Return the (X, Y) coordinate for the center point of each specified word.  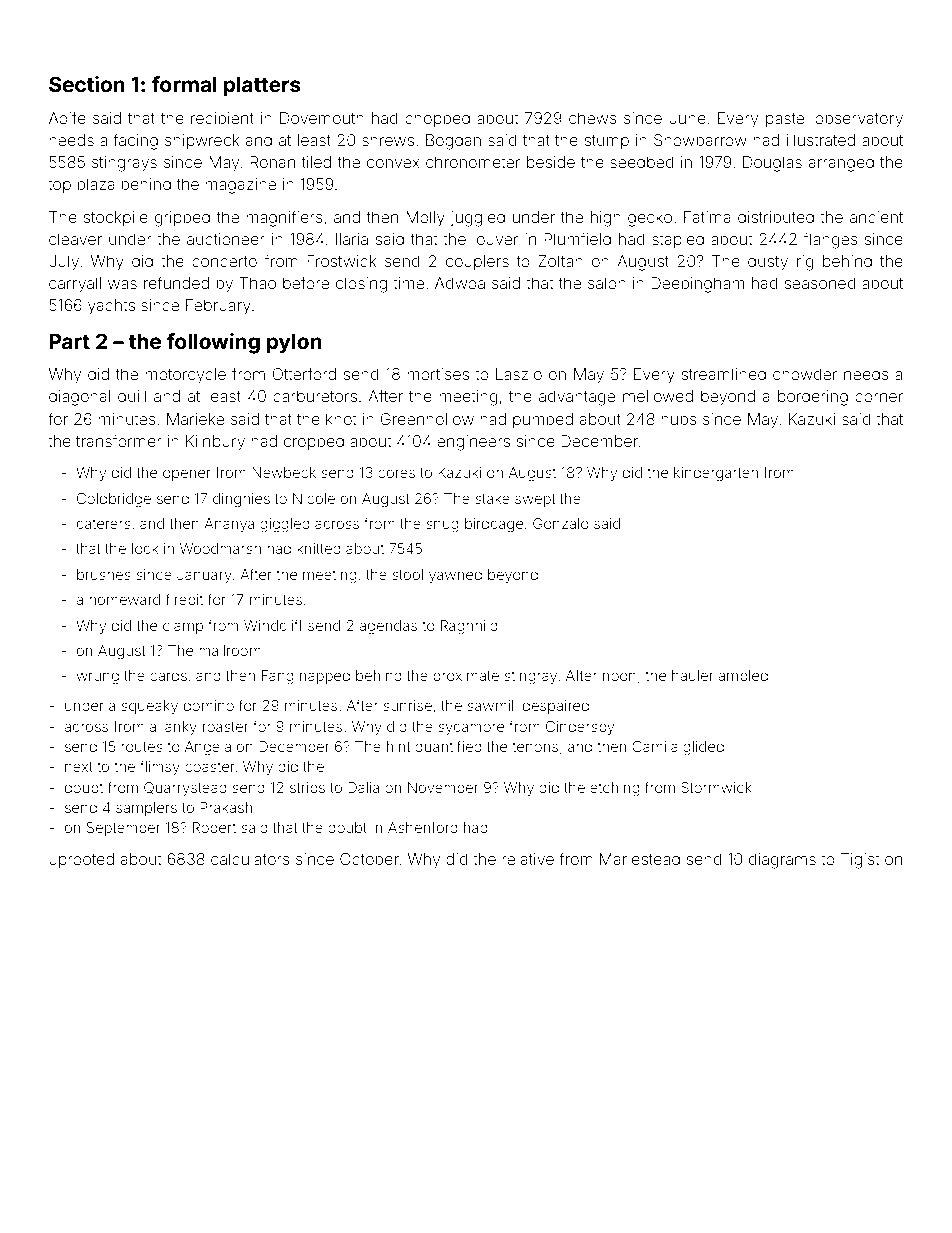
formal (184, 84)
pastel (787, 119)
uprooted (81, 860)
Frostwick (341, 261)
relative (528, 859)
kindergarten (716, 474)
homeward (124, 599)
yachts (111, 307)
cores (396, 473)
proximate (466, 677)
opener (187, 475)
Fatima (707, 217)
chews (593, 118)
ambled (743, 675)
